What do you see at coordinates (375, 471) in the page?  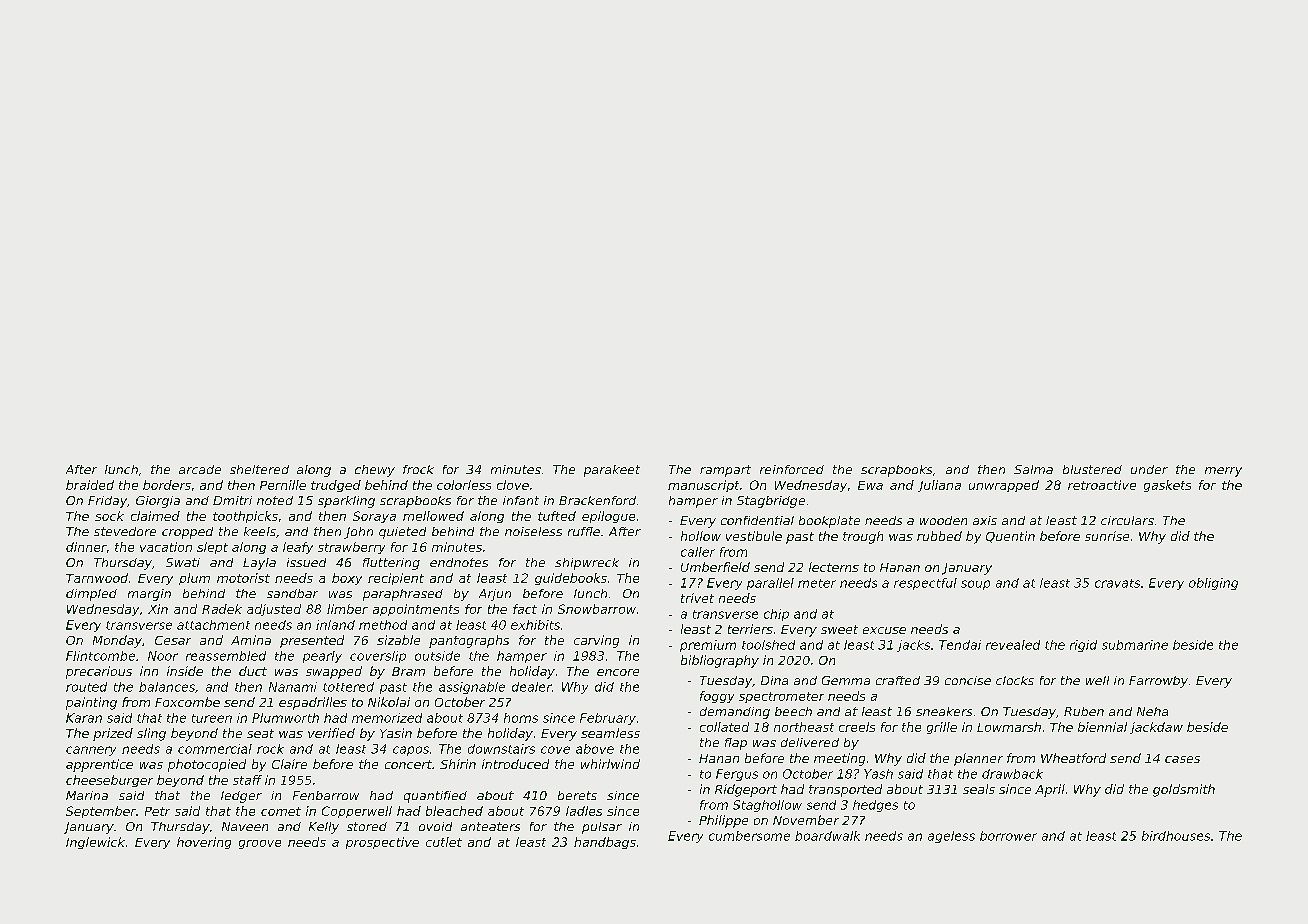 I see `chewy` at bounding box center [375, 471].
